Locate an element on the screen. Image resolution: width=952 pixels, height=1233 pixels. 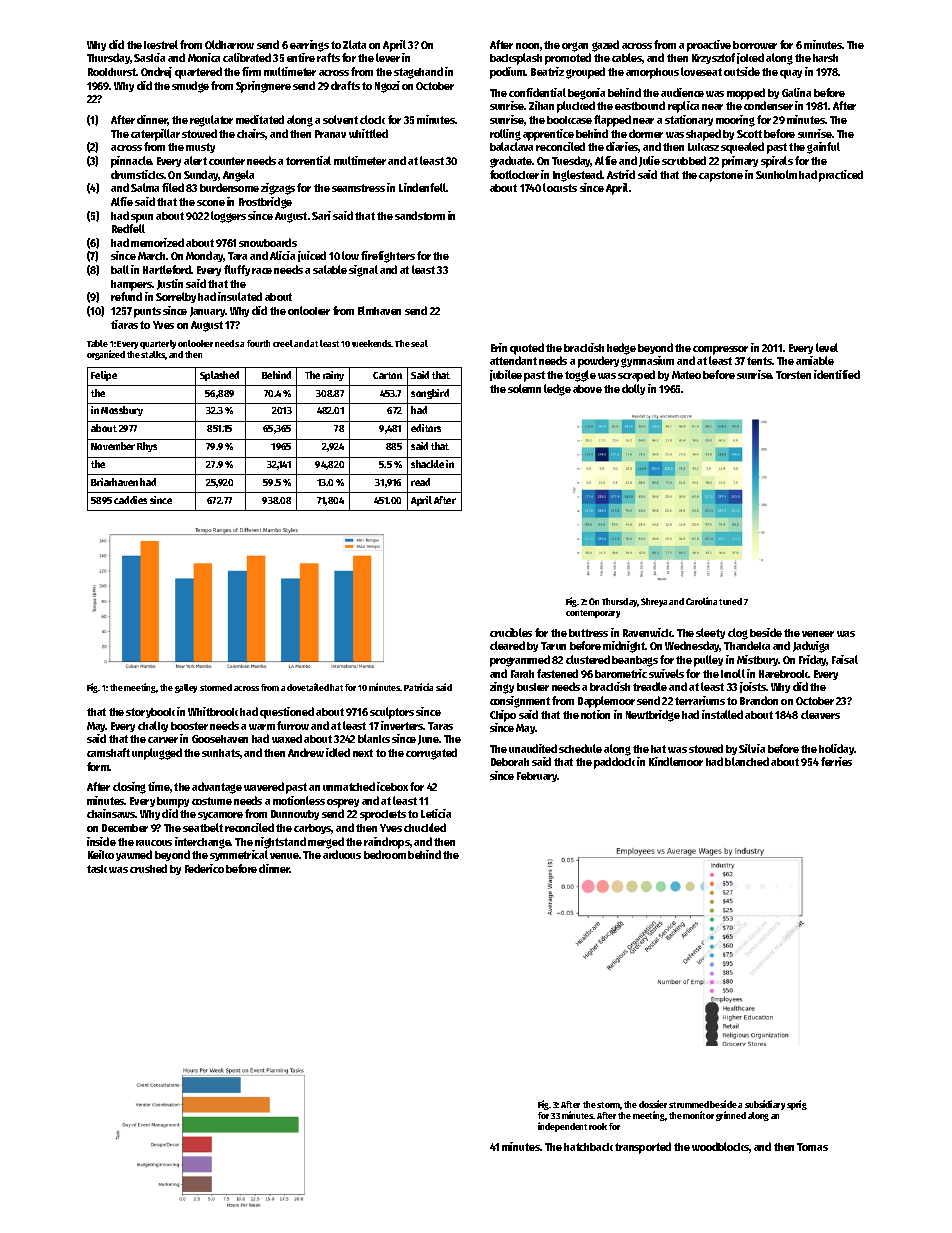
podium is located at coordinates (508, 73).
